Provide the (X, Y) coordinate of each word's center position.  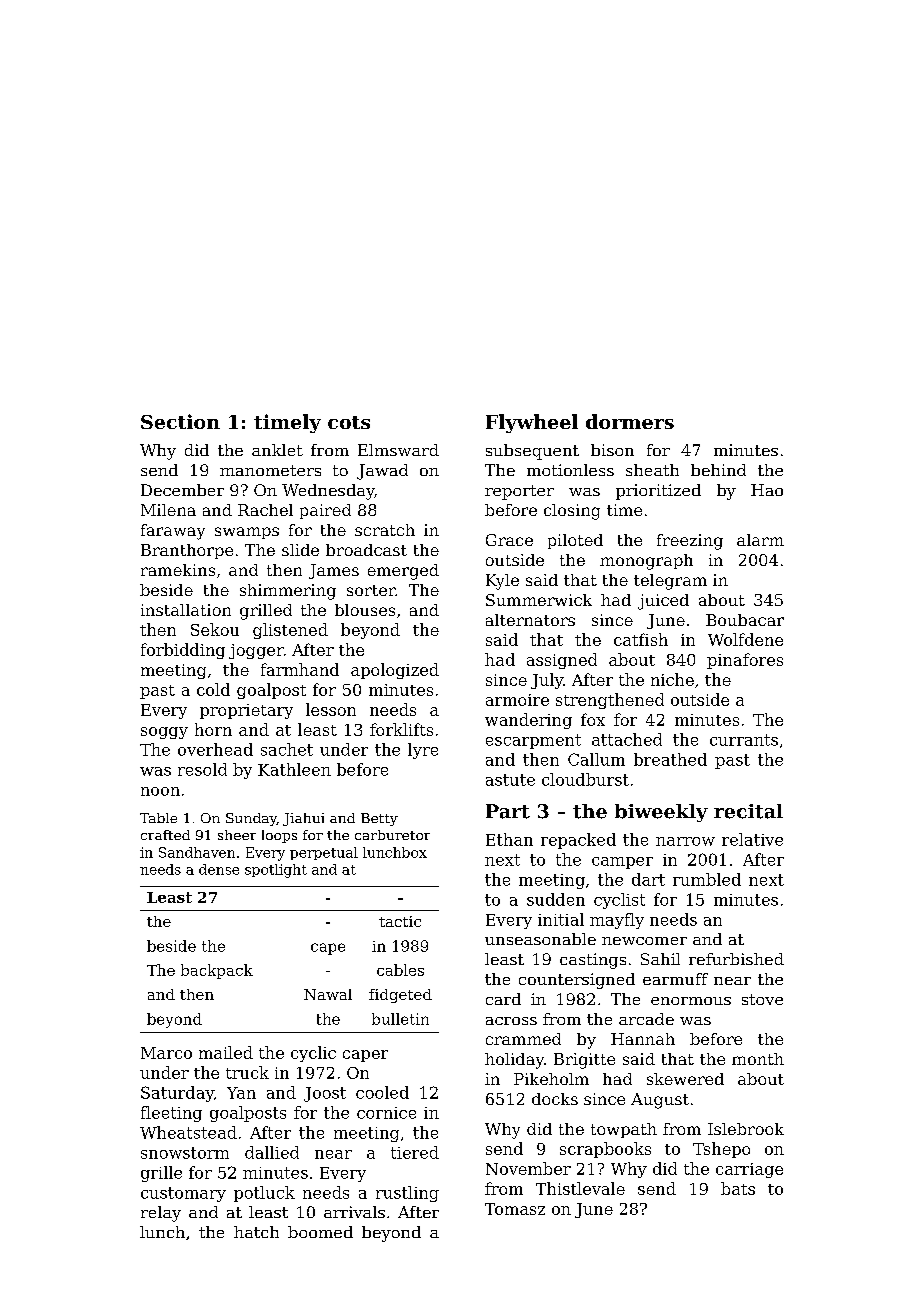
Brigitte (584, 1061)
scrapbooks (605, 1150)
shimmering (288, 592)
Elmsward (398, 450)
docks (555, 1099)
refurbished (736, 959)
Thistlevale (580, 1188)
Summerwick (539, 600)
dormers (630, 421)
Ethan (509, 839)
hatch (256, 1232)
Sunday (251, 819)
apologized (395, 671)
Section (180, 421)
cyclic (313, 1054)
